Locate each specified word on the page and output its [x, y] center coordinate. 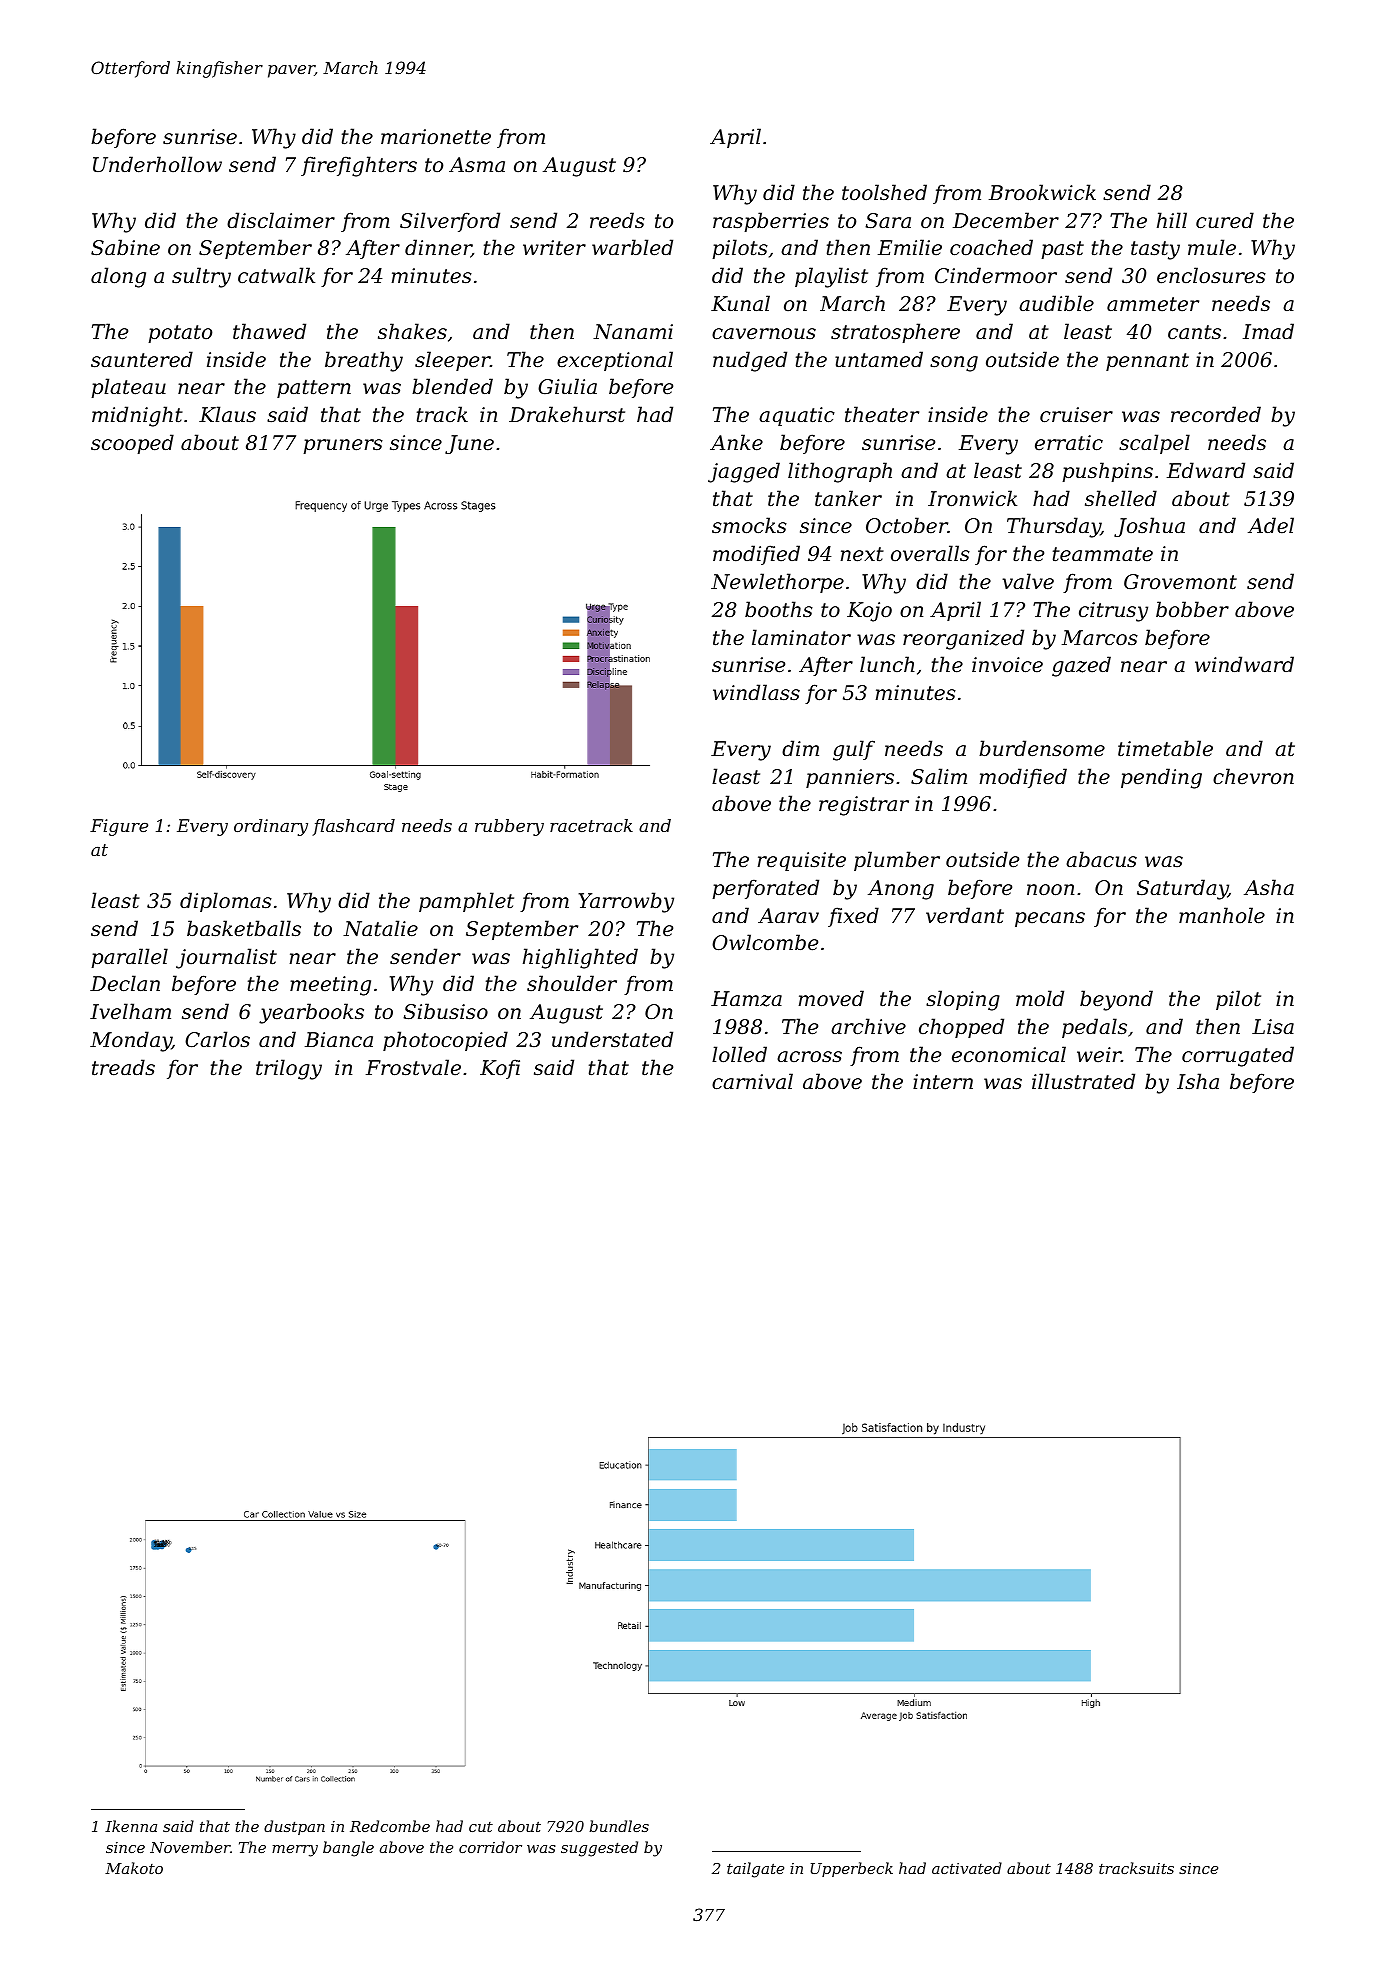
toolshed [884, 192]
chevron [1253, 776]
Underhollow [157, 164]
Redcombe [390, 1826]
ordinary [271, 827]
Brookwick [1042, 192]
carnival [752, 1081]
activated [967, 1868]
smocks [749, 525]
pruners [343, 446]
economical [1009, 1054]
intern [943, 1082]
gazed [1081, 666]
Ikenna [131, 1826]
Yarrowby [626, 902]
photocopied [445, 1041]
